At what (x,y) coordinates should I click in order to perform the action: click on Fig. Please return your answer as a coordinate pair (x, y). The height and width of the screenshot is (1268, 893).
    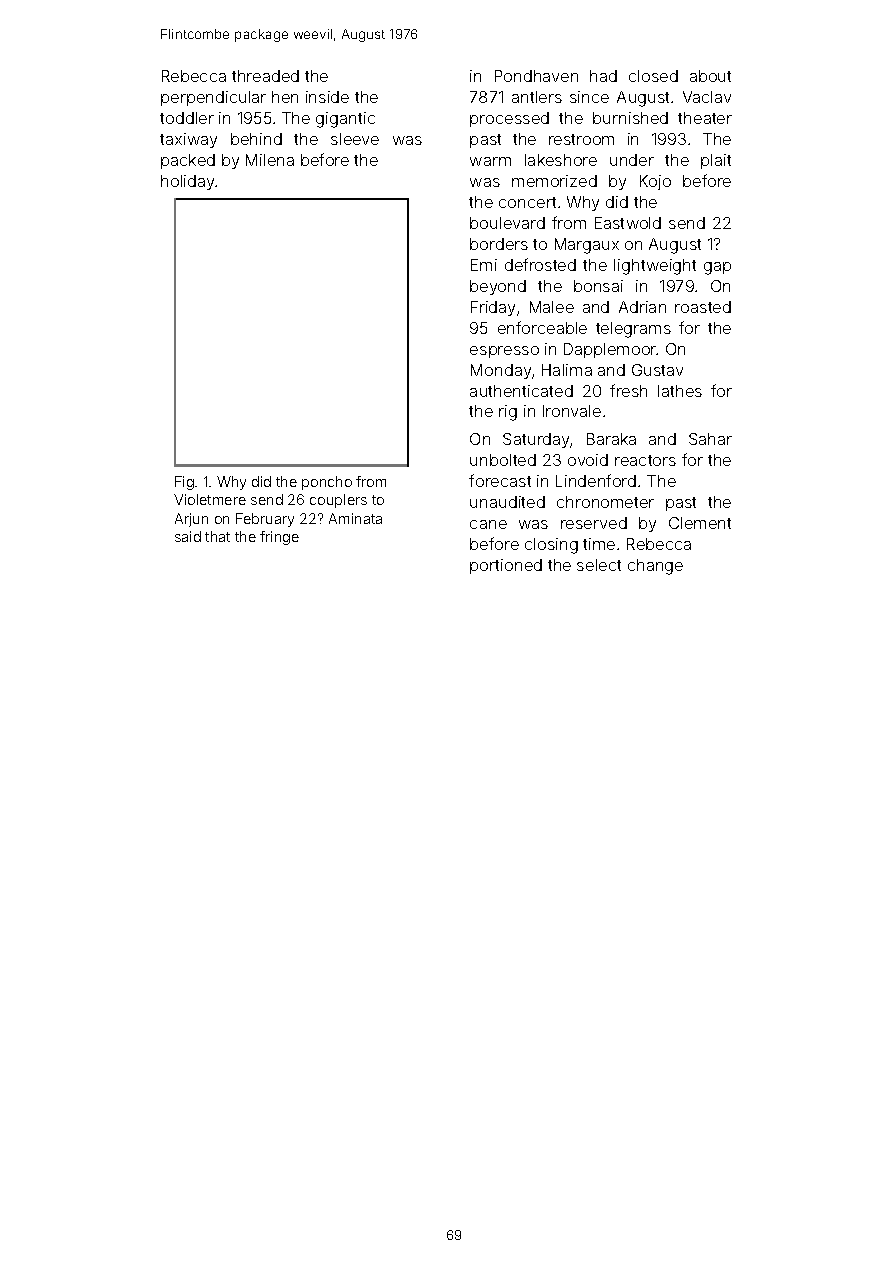
    Looking at the image, I should click on (184, 483).
